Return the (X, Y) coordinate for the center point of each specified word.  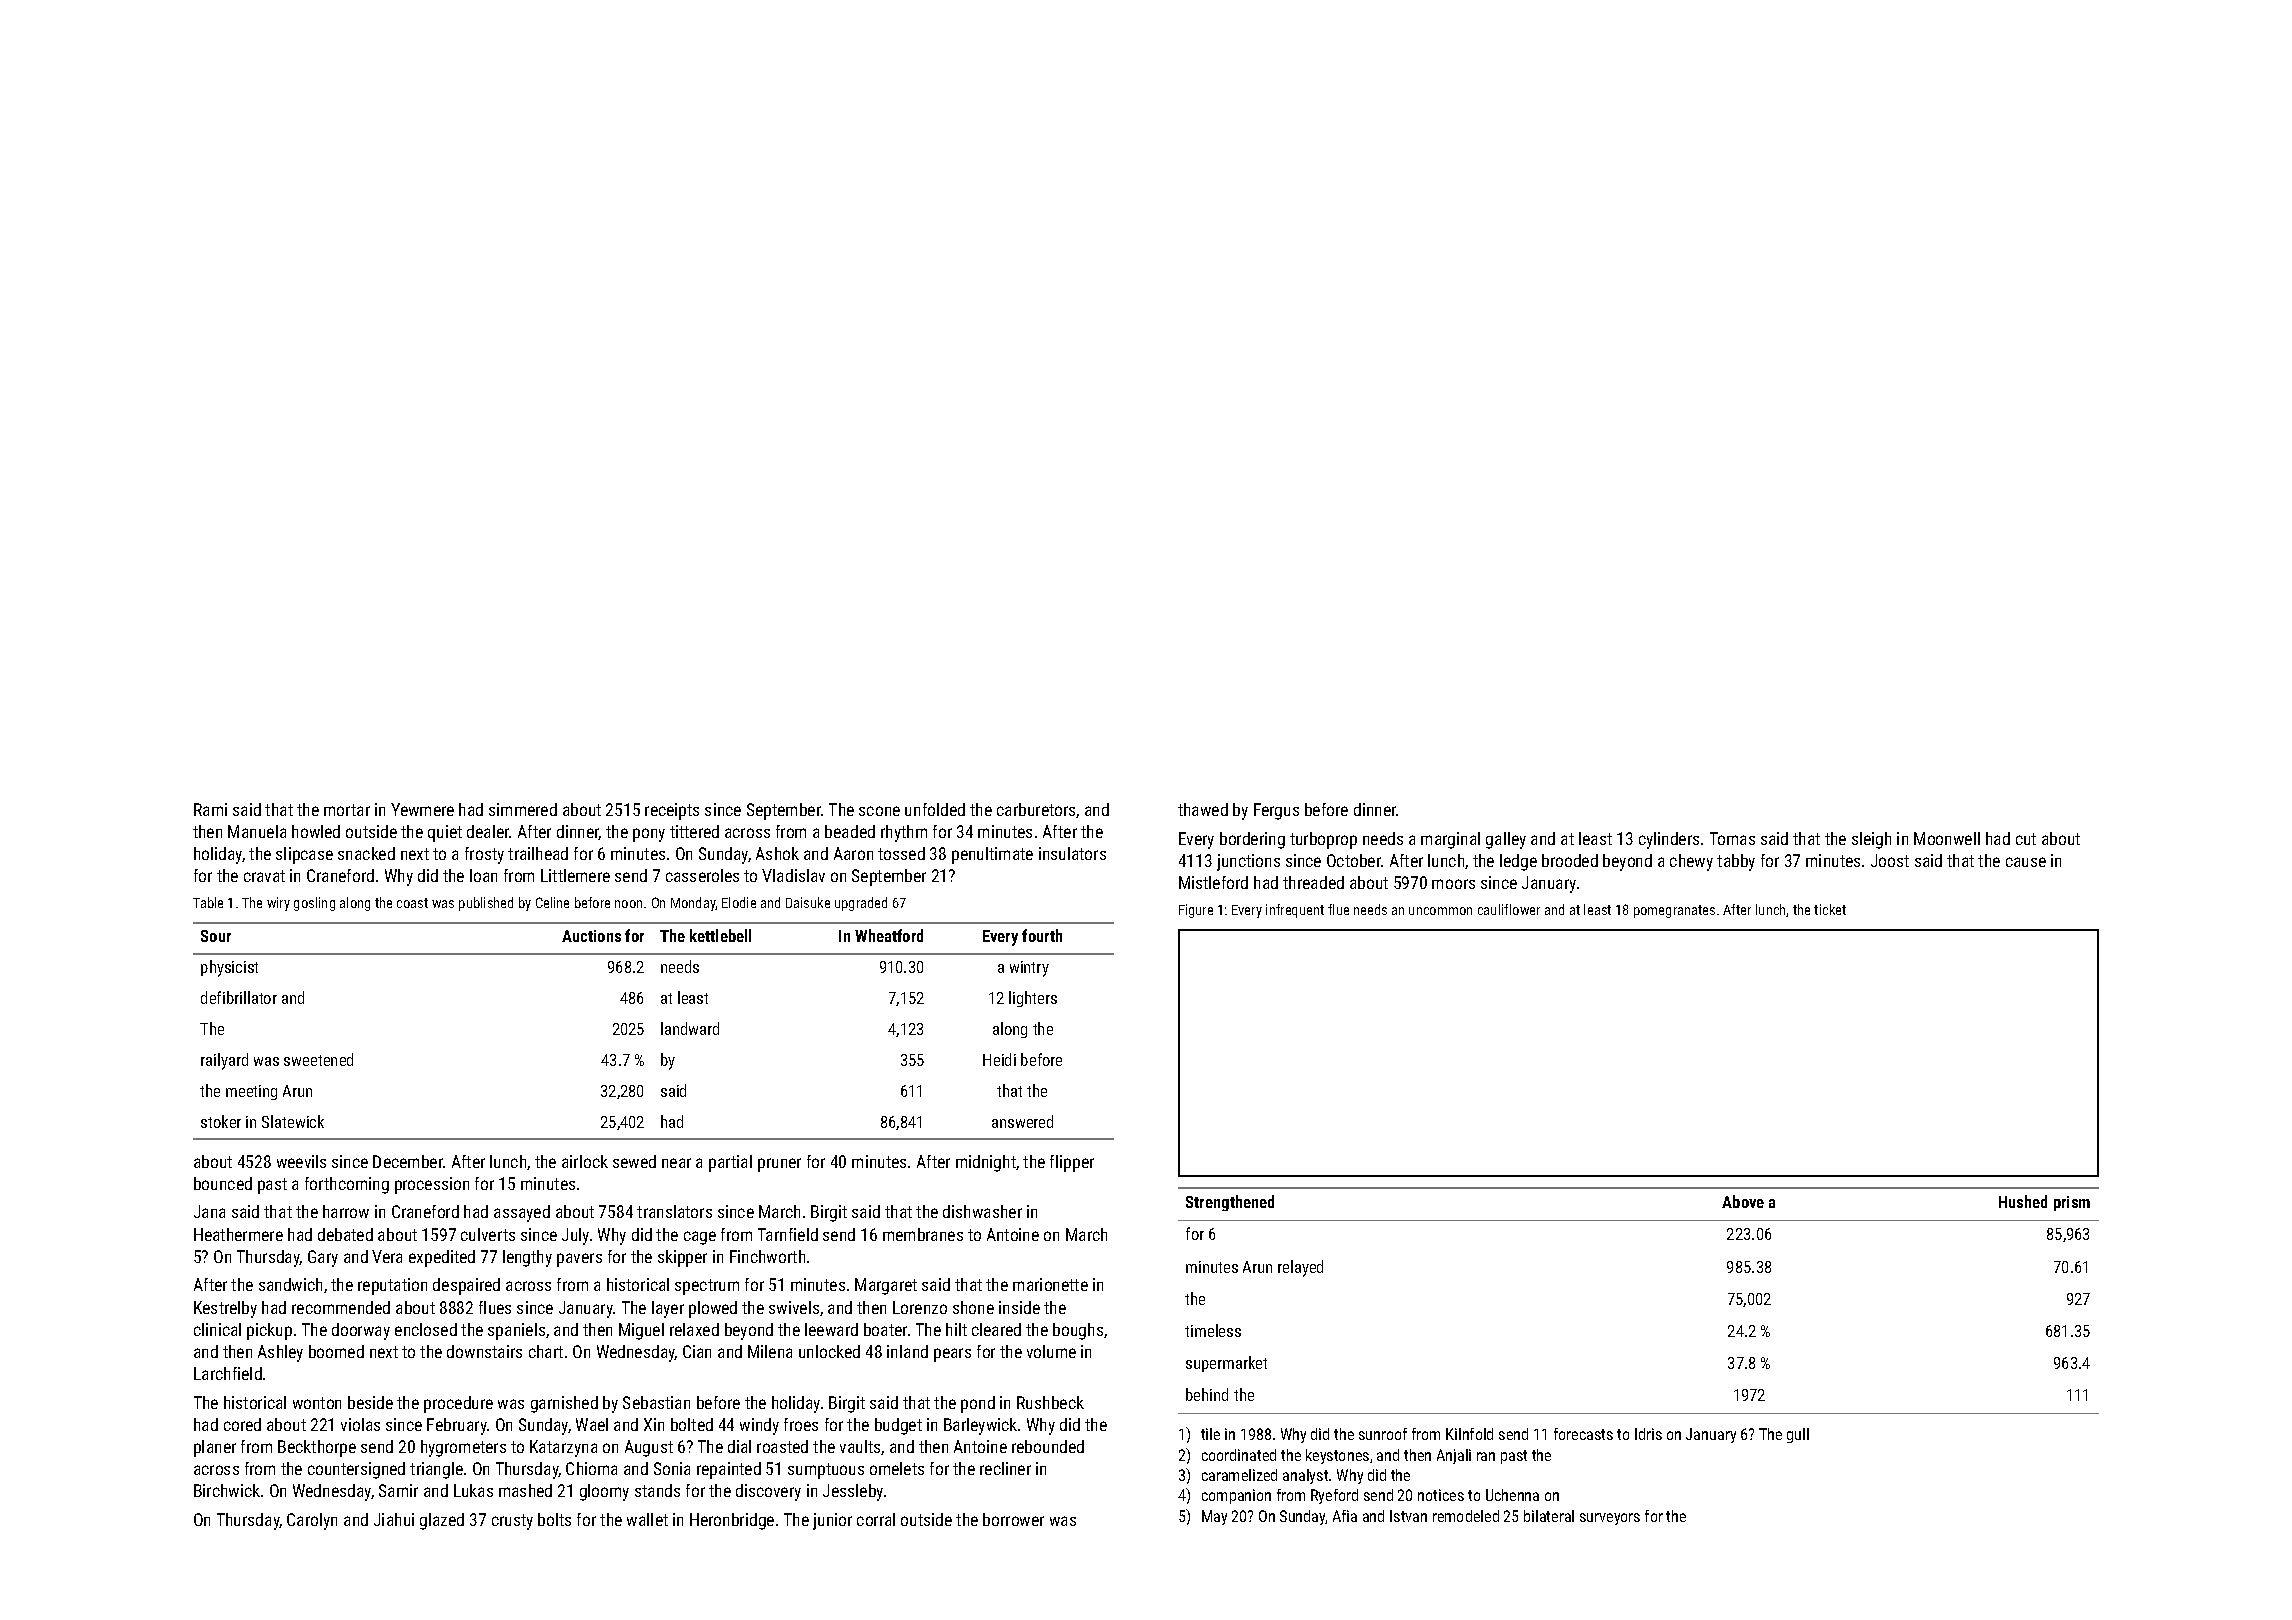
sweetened (318, 1059)
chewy (1691, 862)
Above (1743, 1201)
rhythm (904, 833)
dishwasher (982, 1211)
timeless (1213, 1330)
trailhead (538, 853)
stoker (221, 1121)
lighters (1033, 999)
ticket (1830, 909)
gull (1798, 1435)
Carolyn (312, 1521)
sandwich (290, 1284)
